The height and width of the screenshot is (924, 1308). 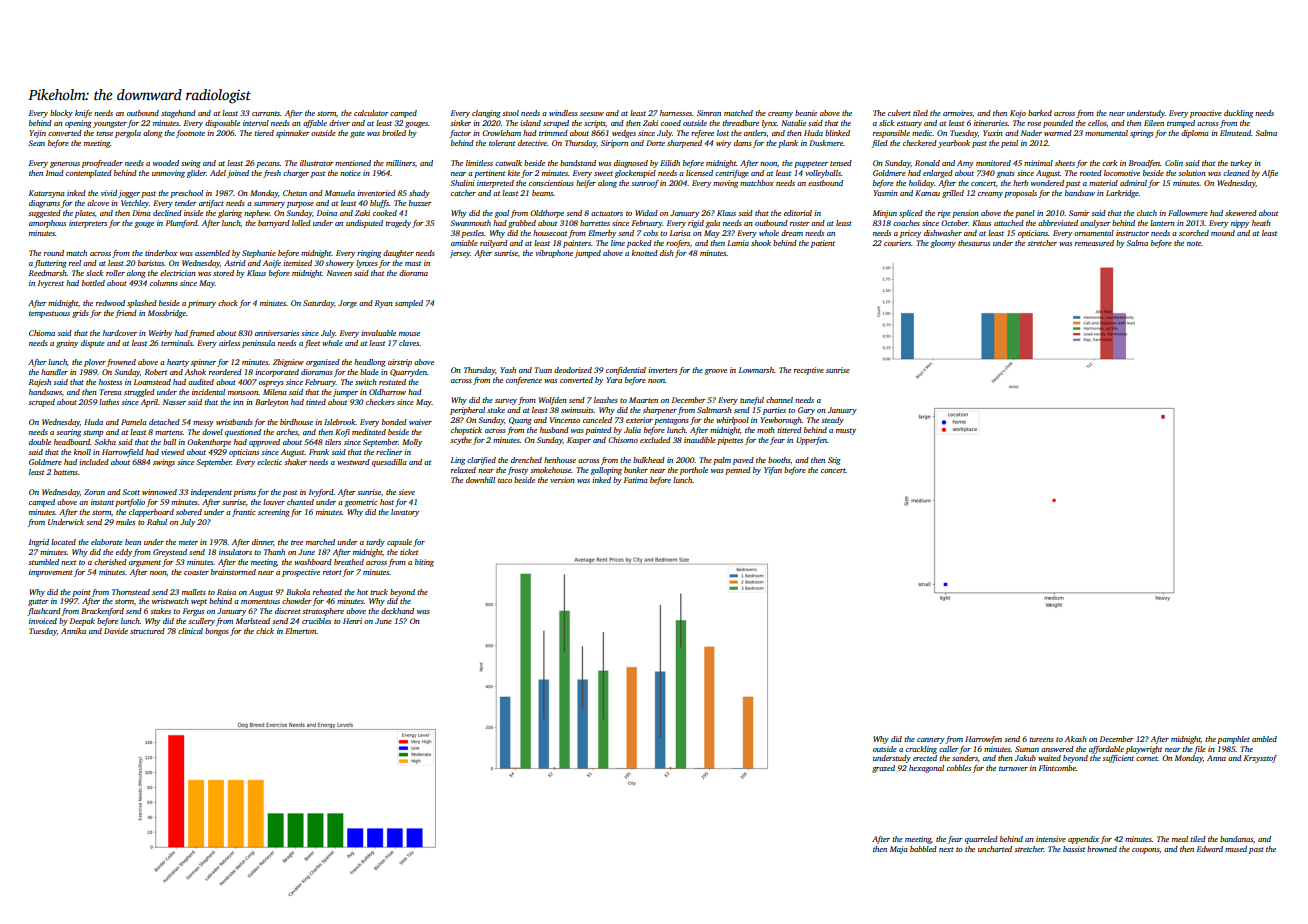 What do you see at coordinates (1264, 739) in the screenshot?
I see `ambled` at bounding box center [1264, 739].
